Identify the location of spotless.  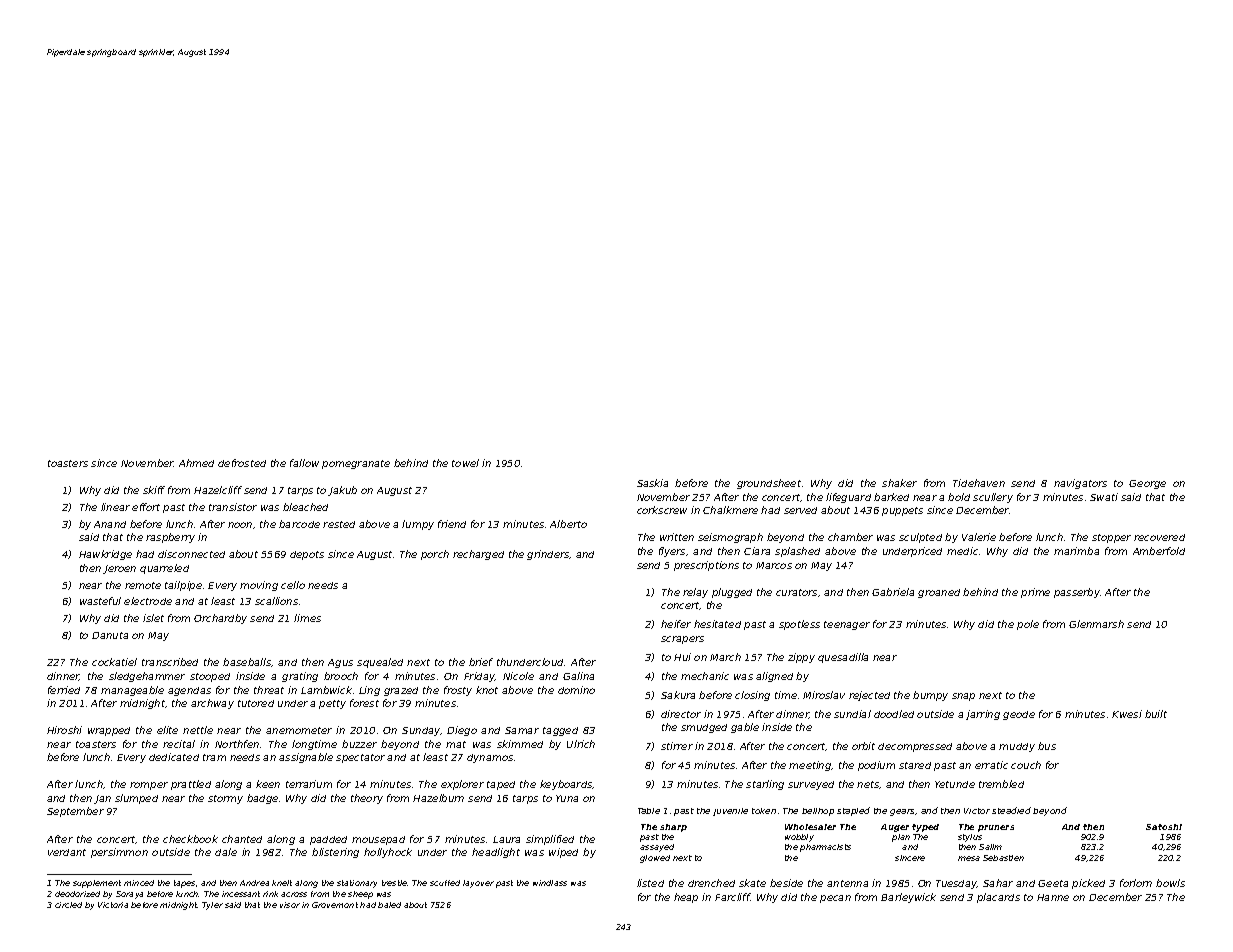
(799, 625).
